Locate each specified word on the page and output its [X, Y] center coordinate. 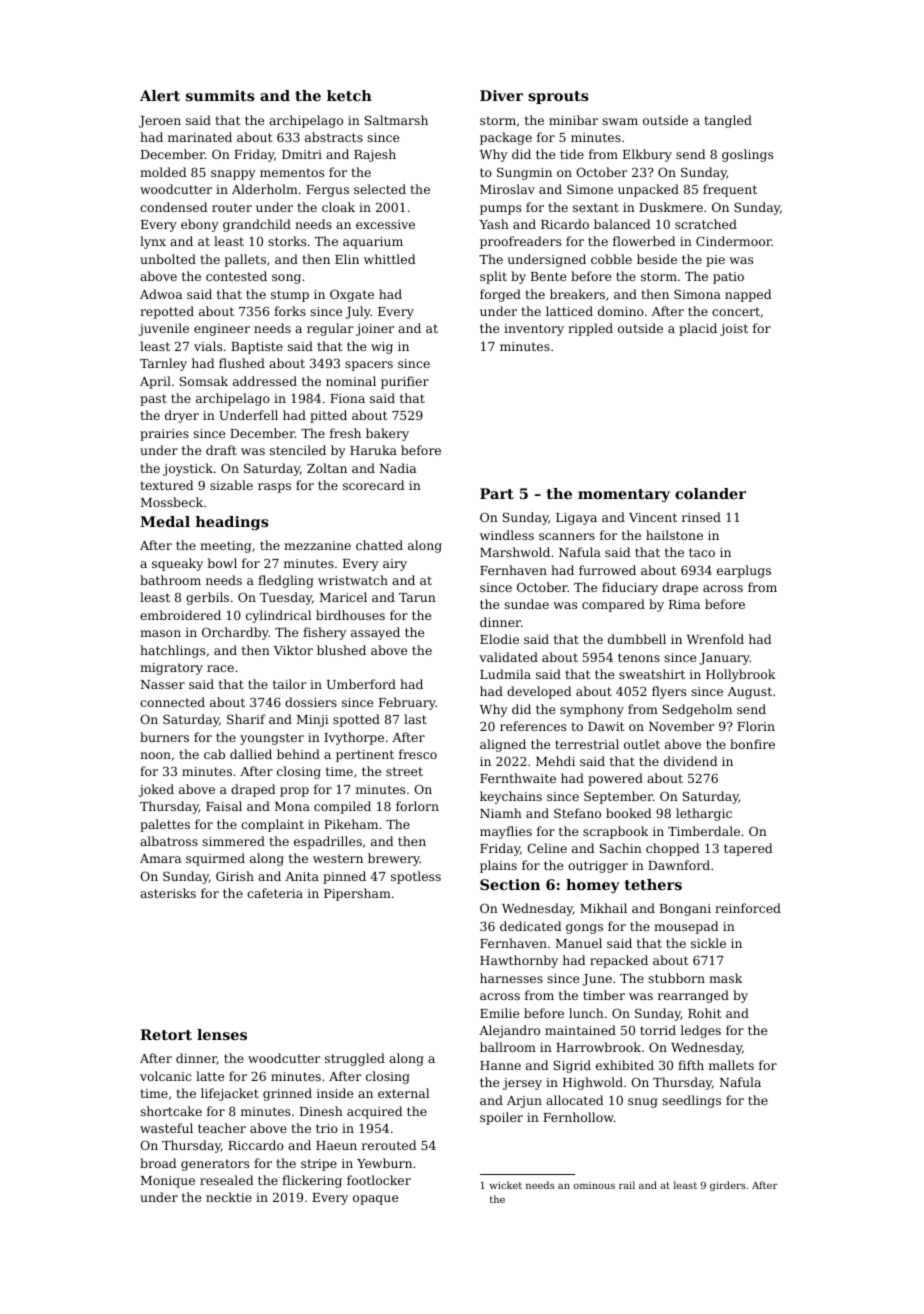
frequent [730, 190]
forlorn [417, 806]
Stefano [577, 813]
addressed [265, 381]
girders [728, 1186]
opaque [375, 1200]
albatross [169, 841]
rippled [590, 329]
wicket [506, 1185]
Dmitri [302, 154]
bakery [387, 434]
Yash [494, 224]
